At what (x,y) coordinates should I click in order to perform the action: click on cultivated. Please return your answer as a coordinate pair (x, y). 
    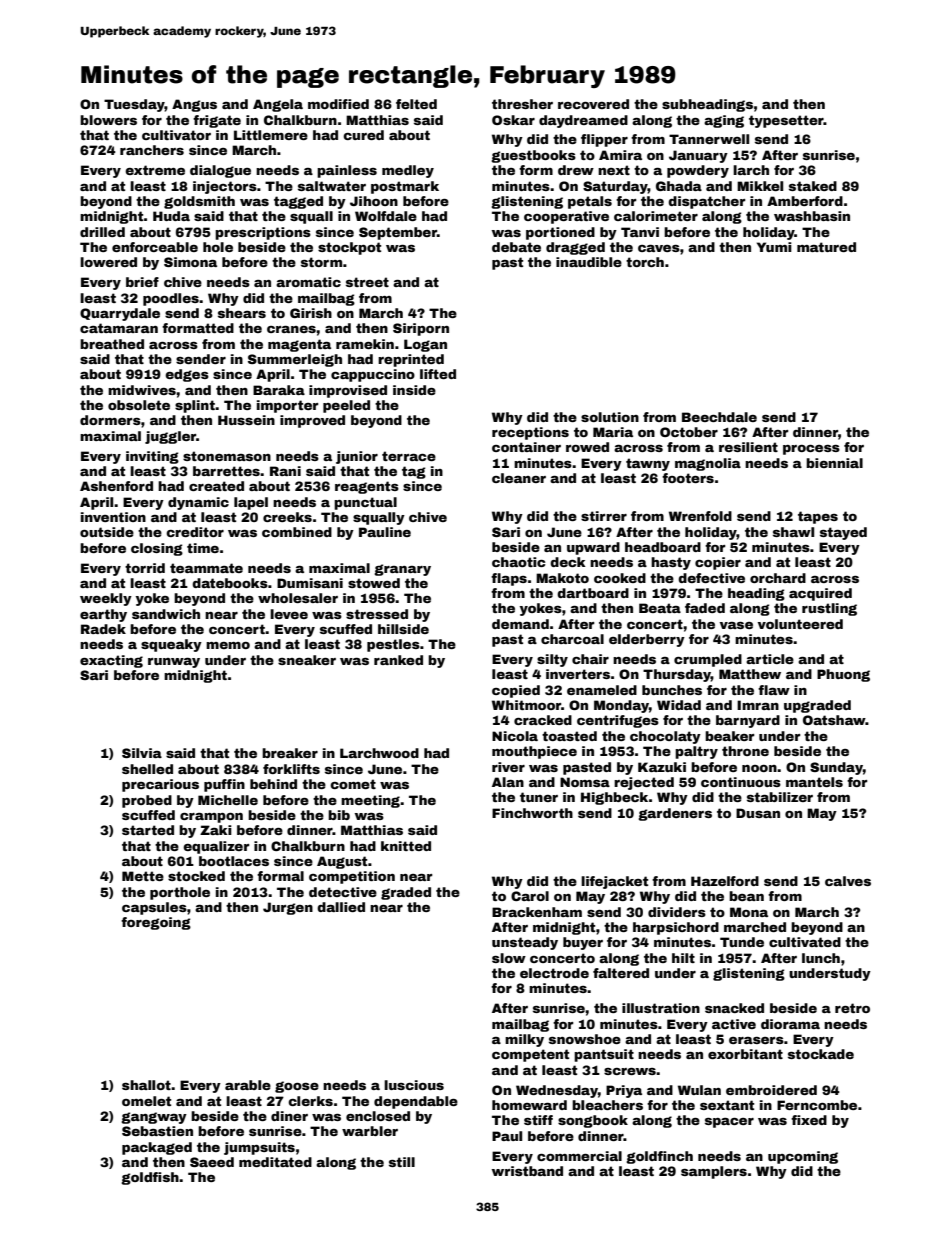
    Looking at the image, I should click on (805, 942).
